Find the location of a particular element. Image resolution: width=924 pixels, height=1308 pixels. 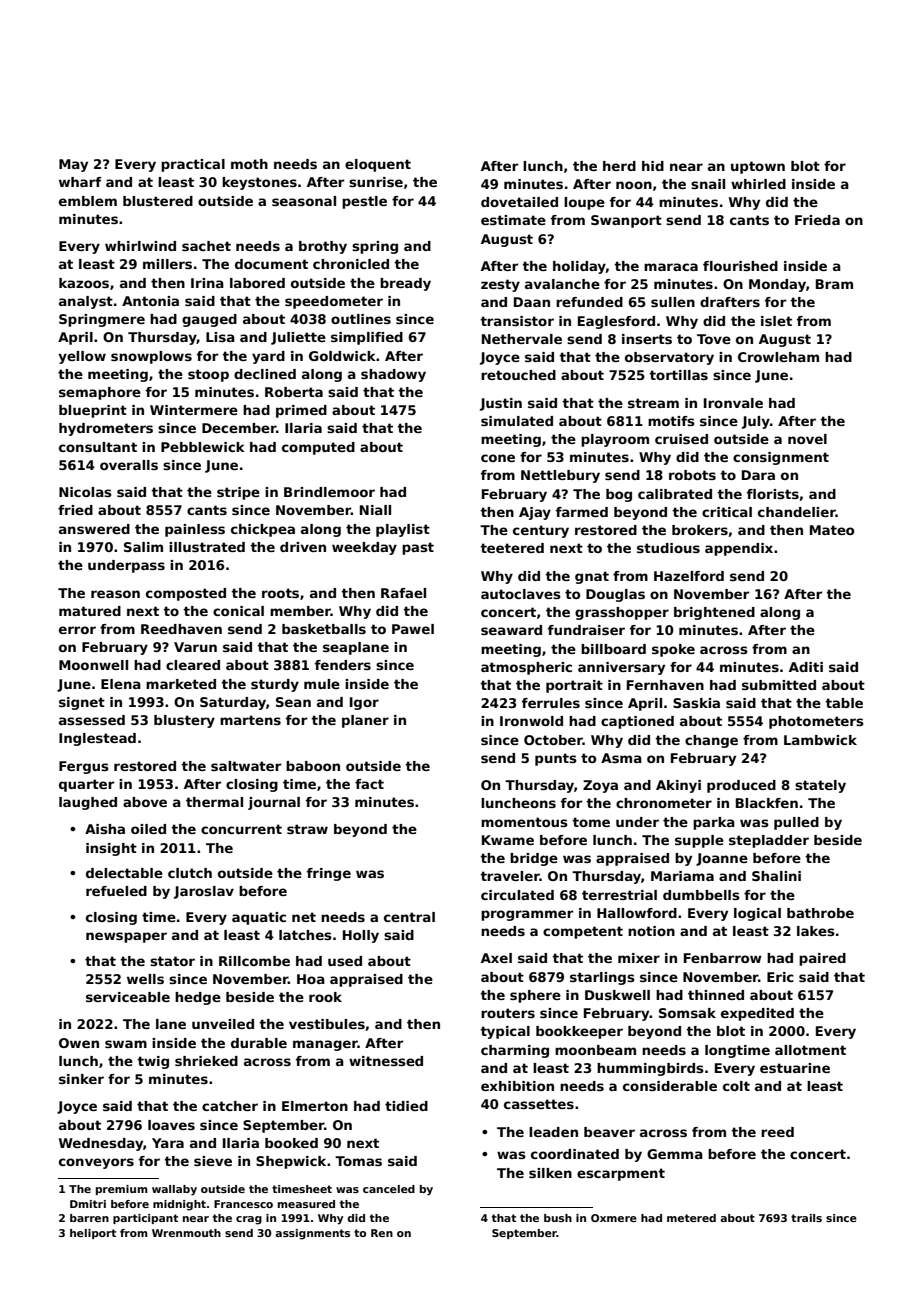

Irina is located at coordinates (207, 283).
